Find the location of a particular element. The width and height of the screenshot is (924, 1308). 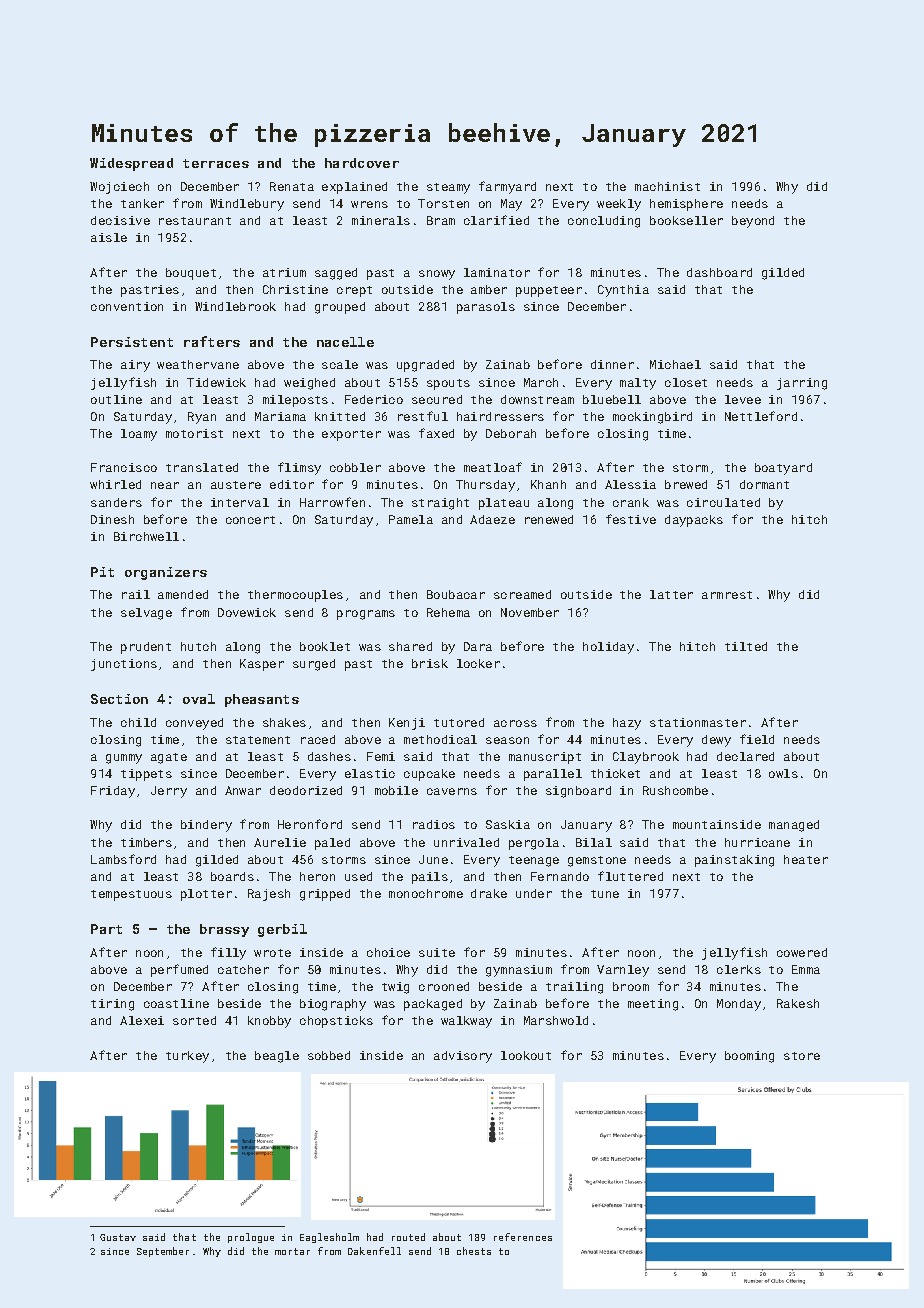

prologue is located at coordinates (251, 1238).
